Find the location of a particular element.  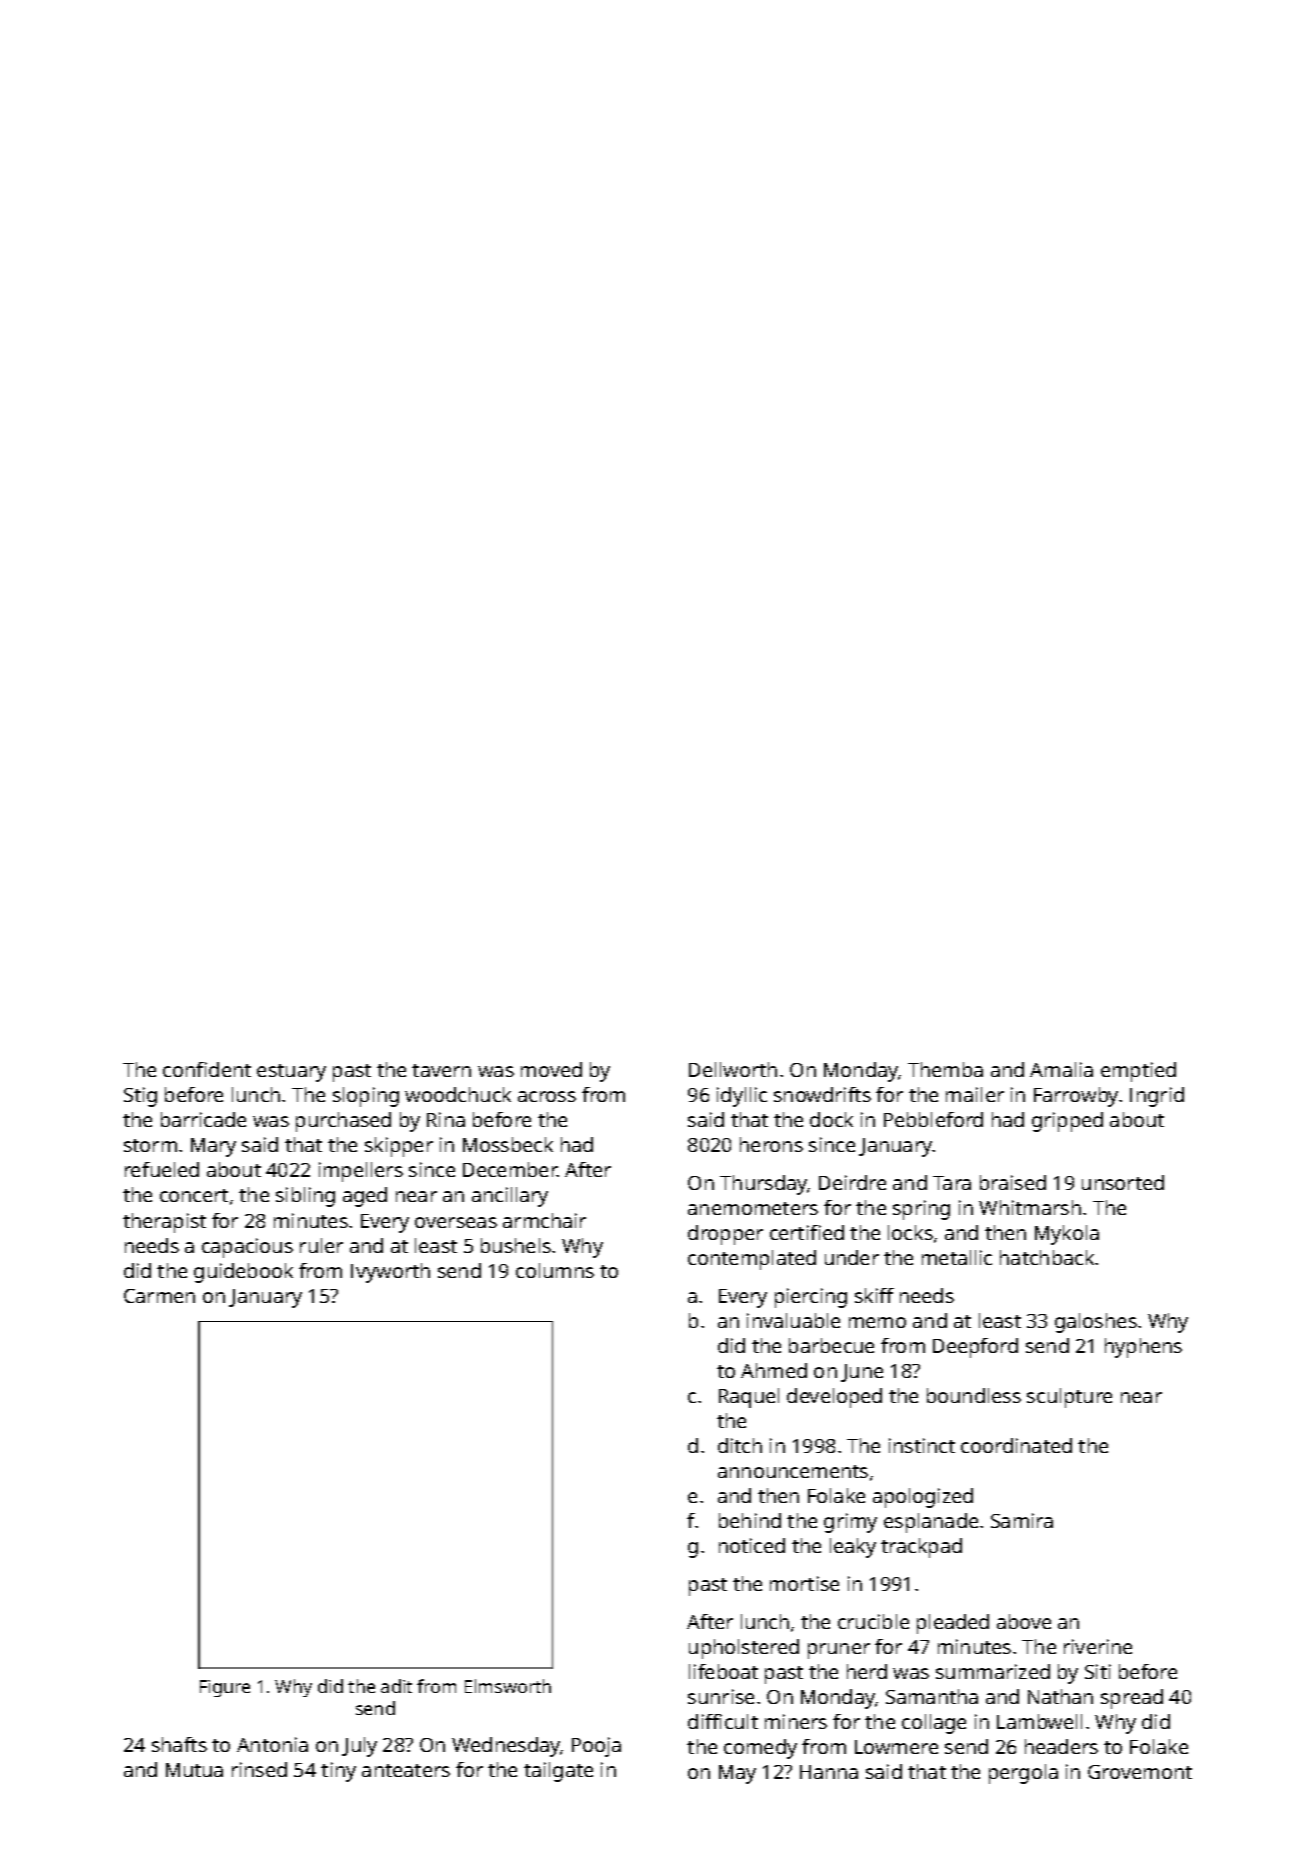

ruler is located at coordinates (321, 1245).
